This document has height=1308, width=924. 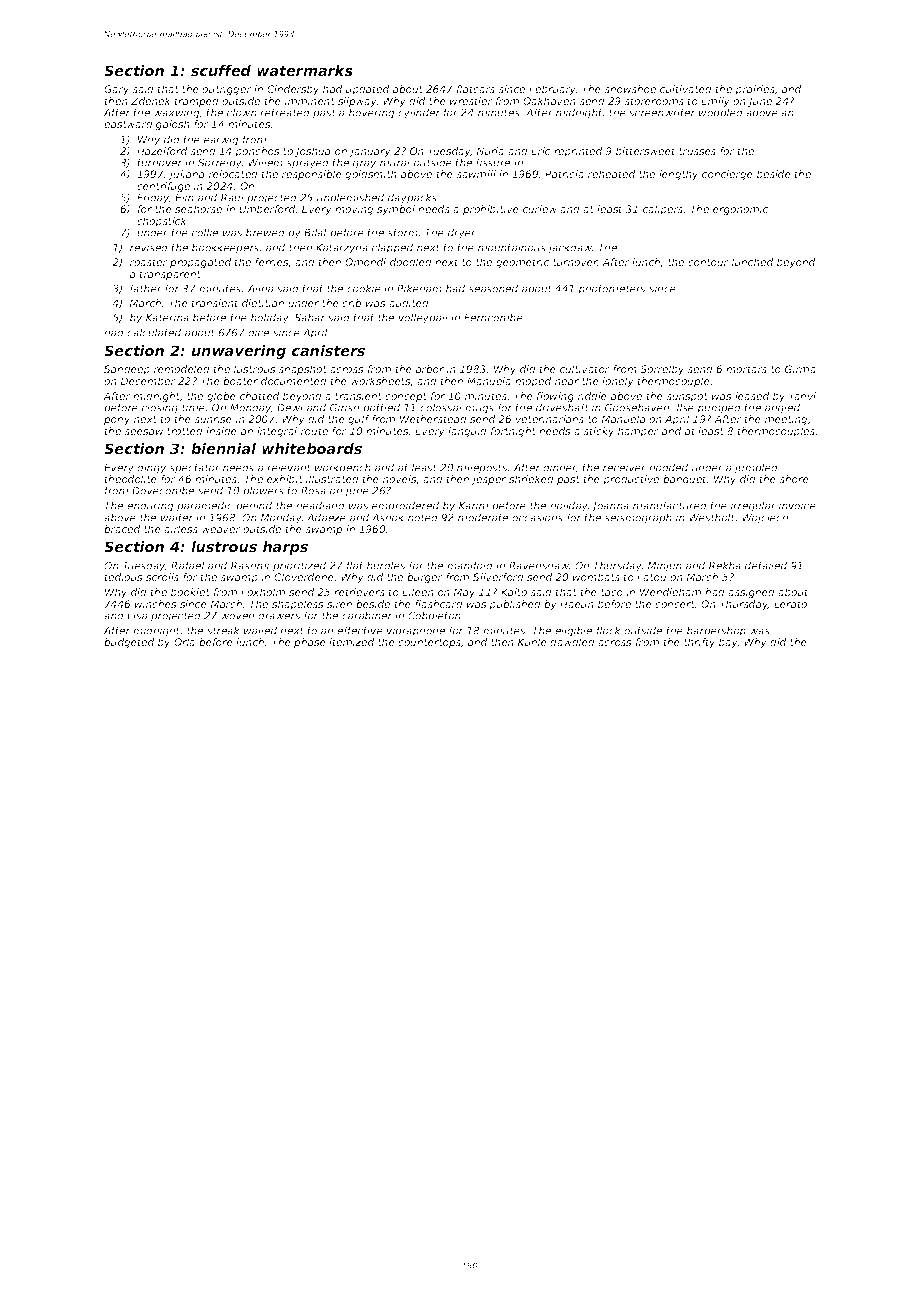 I want to click on updated, so click(x=367, y=90).
